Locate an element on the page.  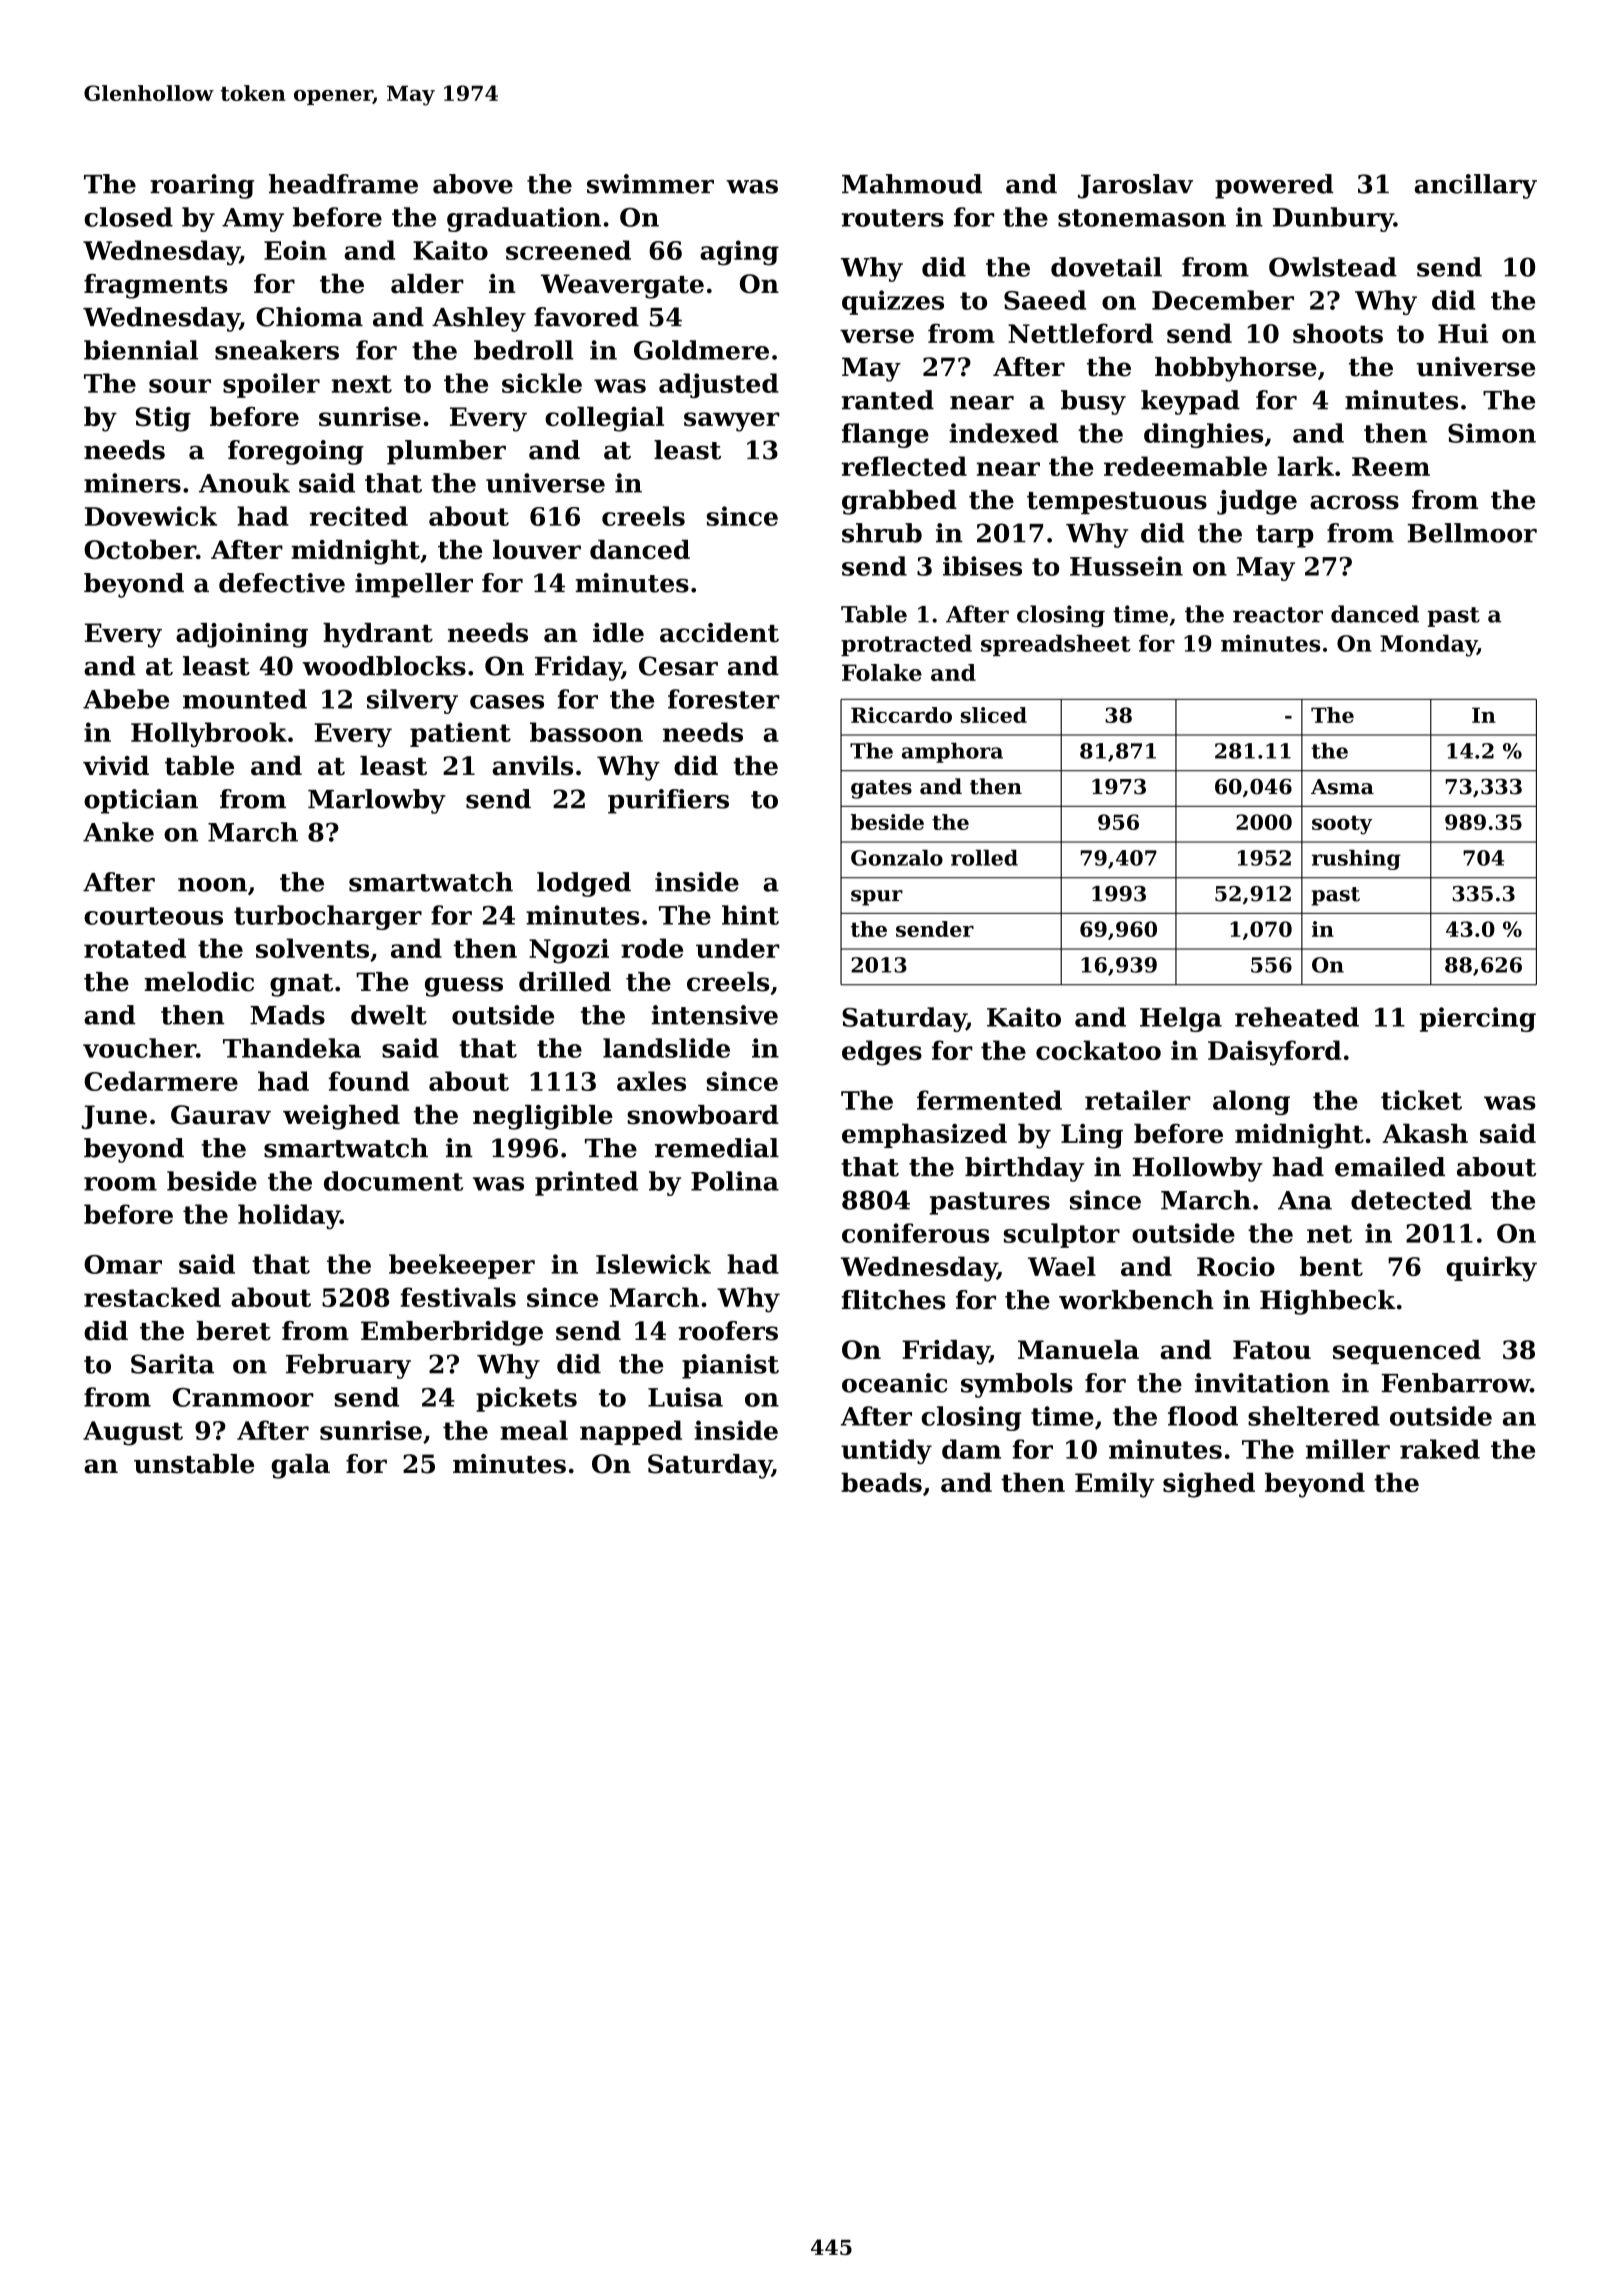
above is located at coordinates (473, 184).
